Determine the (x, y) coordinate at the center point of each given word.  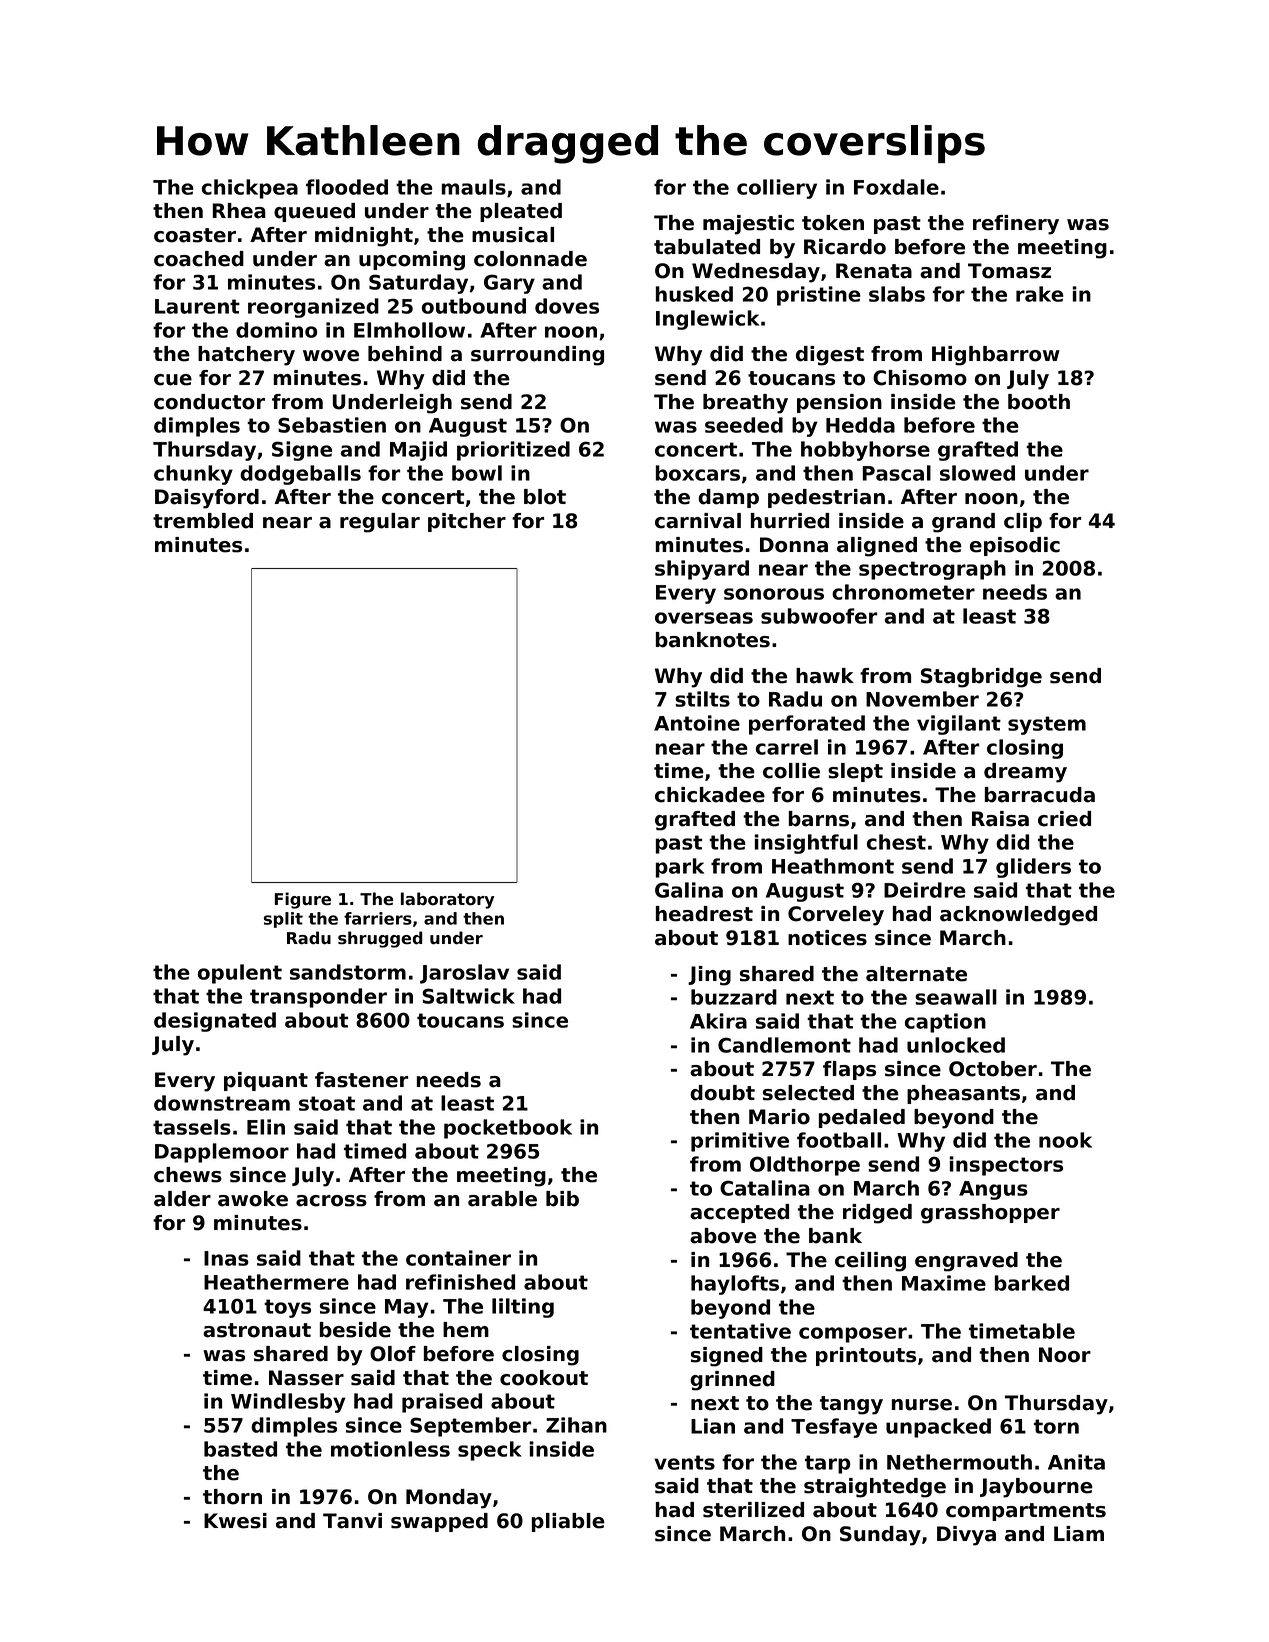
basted (240, 1449)
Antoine (697, 723)
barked (1032, 1283)
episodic (1015, 546)
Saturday (418, 284)
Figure (303, 900)
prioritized (513, 451)
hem (466, 1330)
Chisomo (920, 378)
